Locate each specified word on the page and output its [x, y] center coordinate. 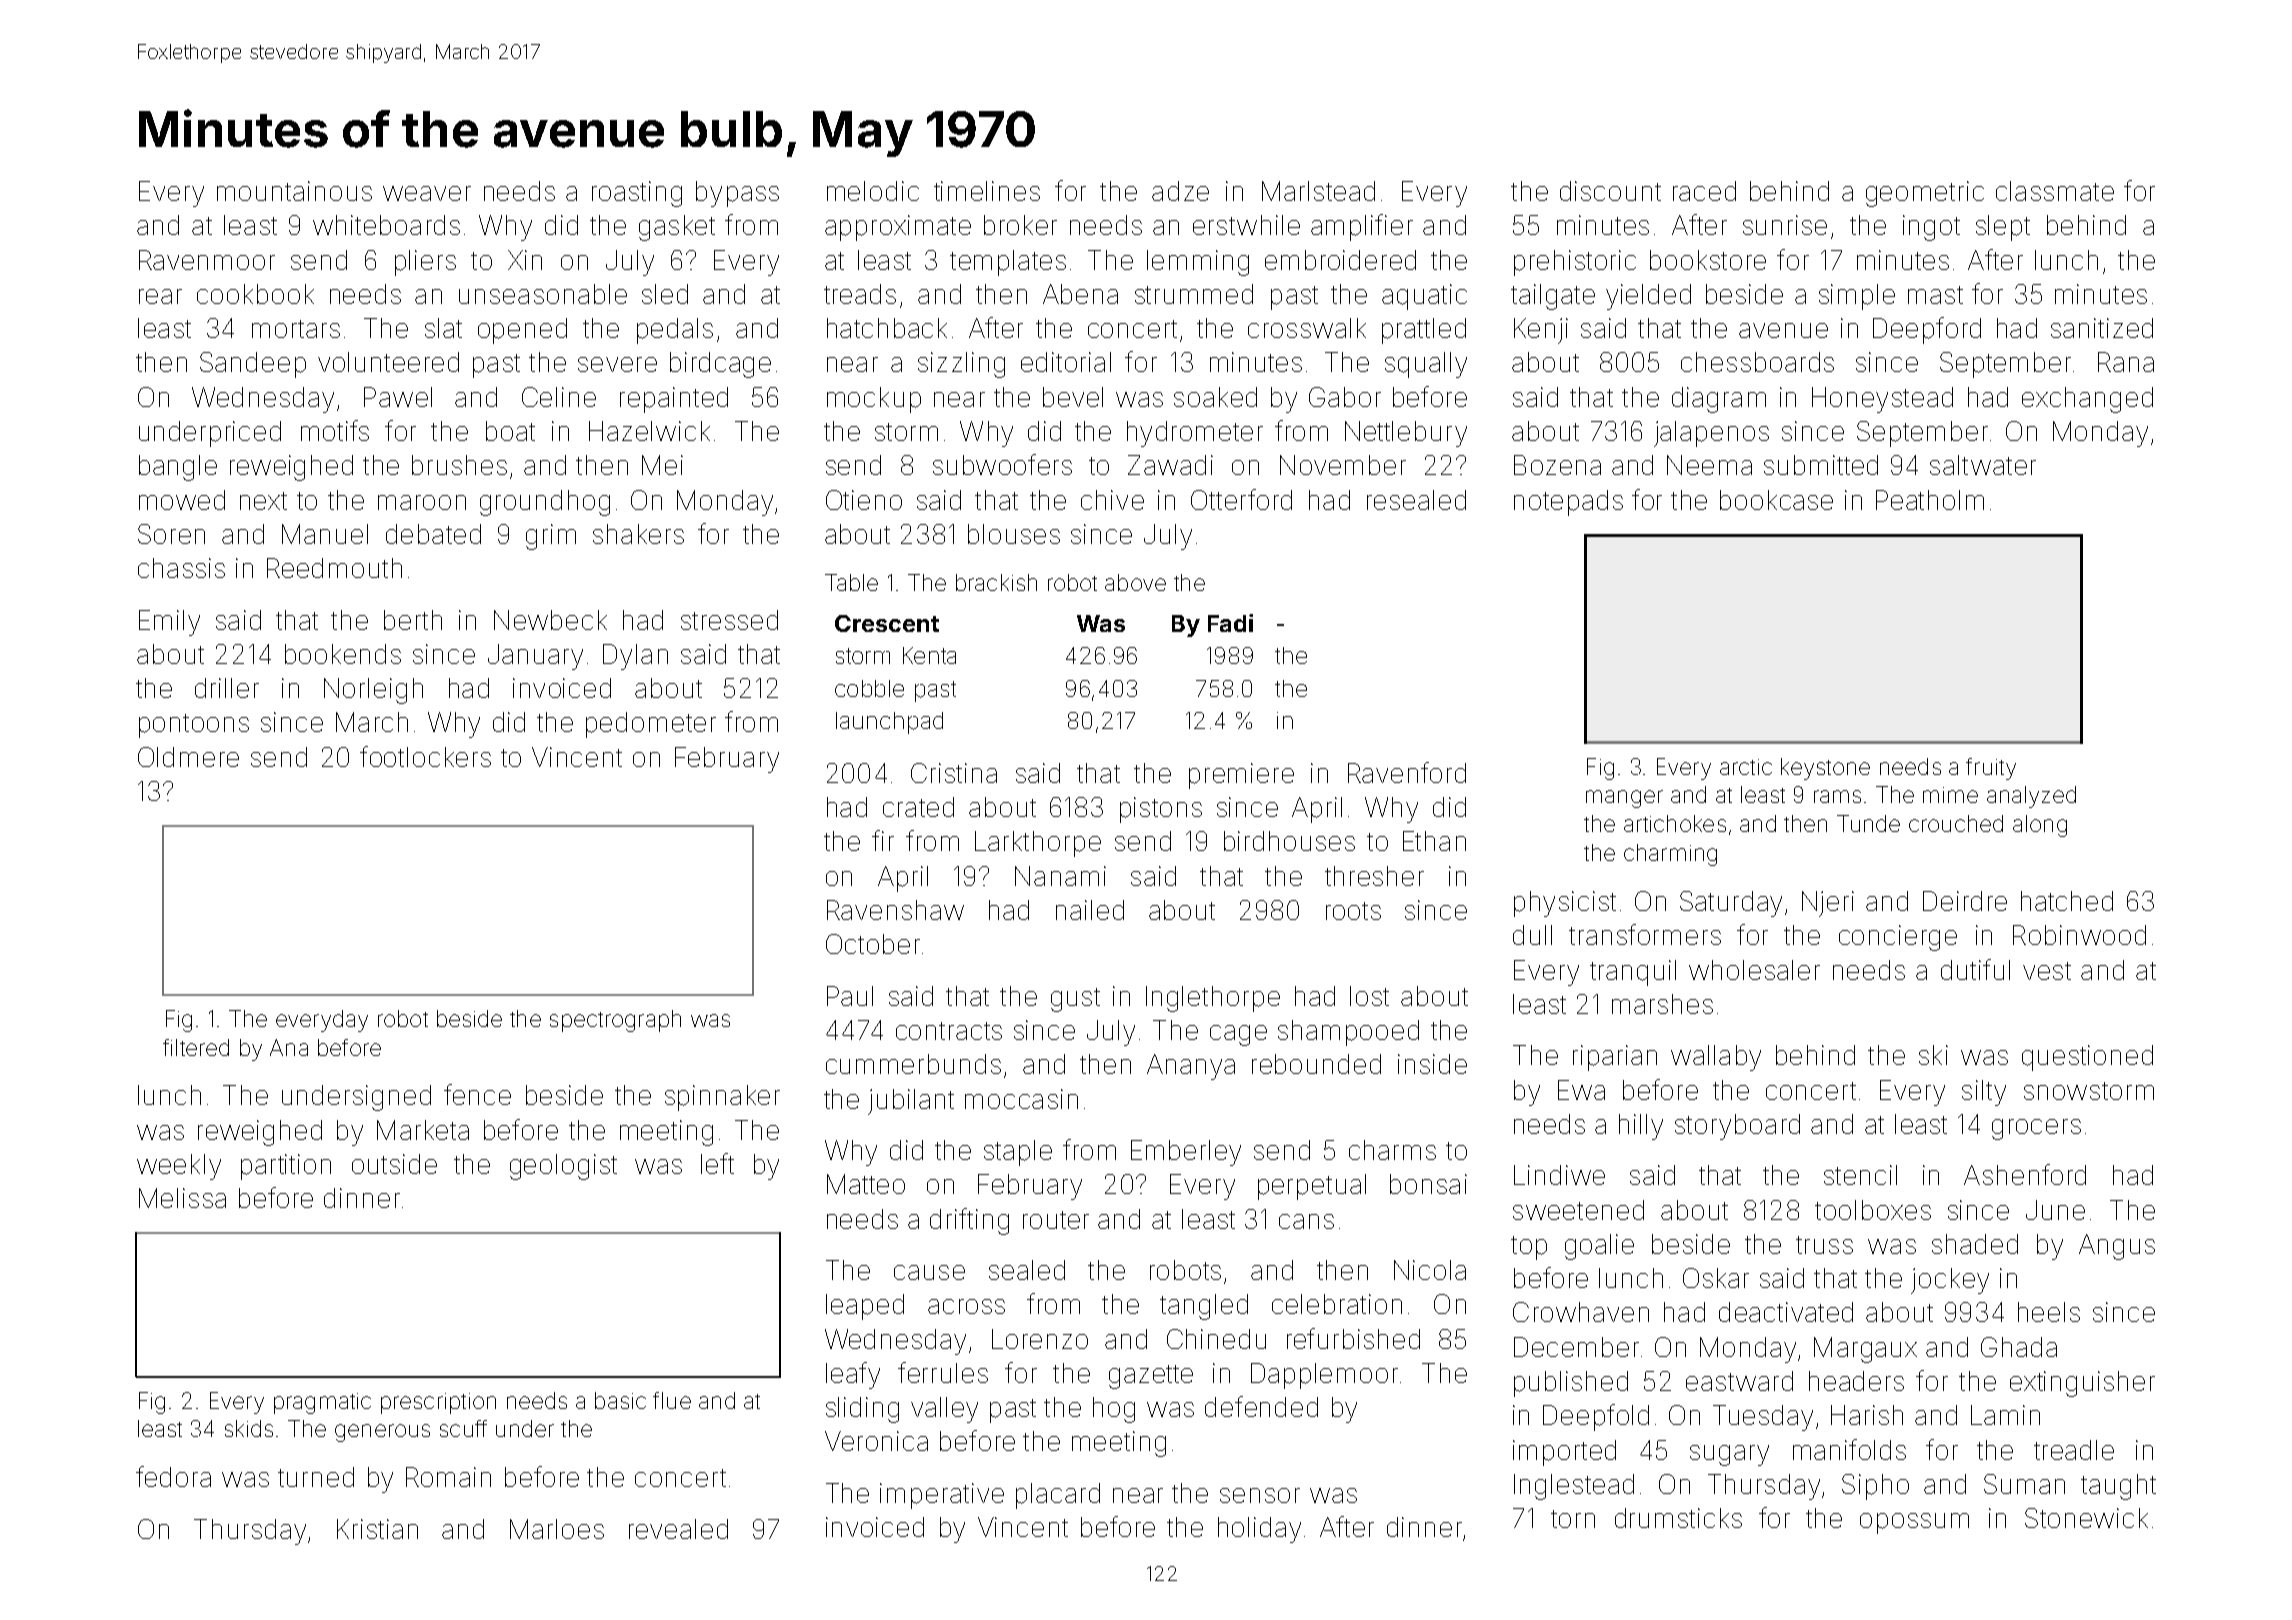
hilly [1641, 1127]
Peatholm [1930, 500]
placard [1058, 1496]
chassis [181, 568]
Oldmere [188, 757]
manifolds [1849, 1449]
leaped [865, 1307]
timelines [987, 191]
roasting [637, 194]
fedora [173, 1476]
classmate [2055, 191]
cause [929, 1272]
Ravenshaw [895, 910]
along [2040, 826]
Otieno [864, 500]
